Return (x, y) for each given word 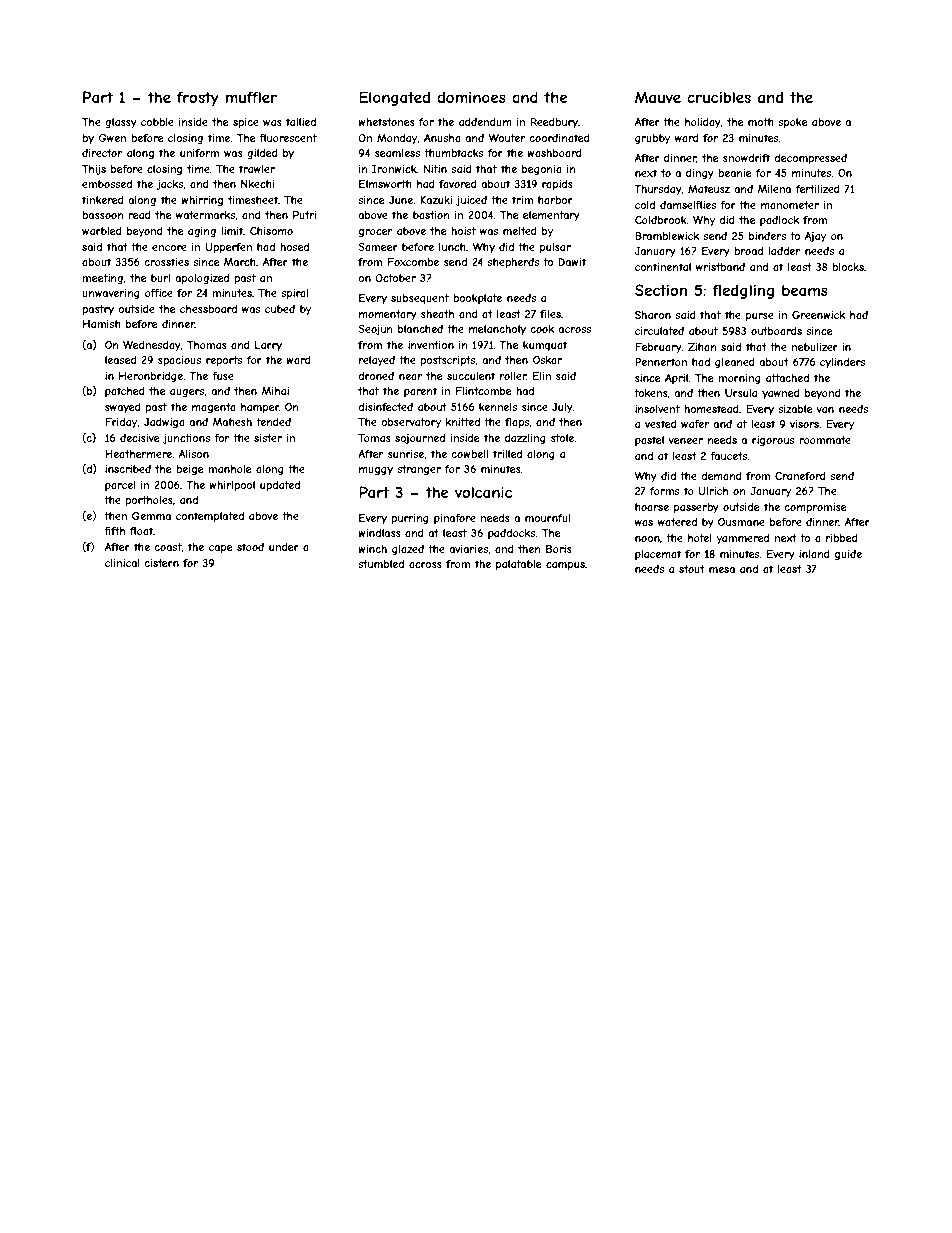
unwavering (111, 294)
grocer (375, 233)
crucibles (719, 97)
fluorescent (288, 138)
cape (220, 549)
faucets (729, 456)
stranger (419, 470)
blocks (848, 267)
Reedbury (554, 123)
